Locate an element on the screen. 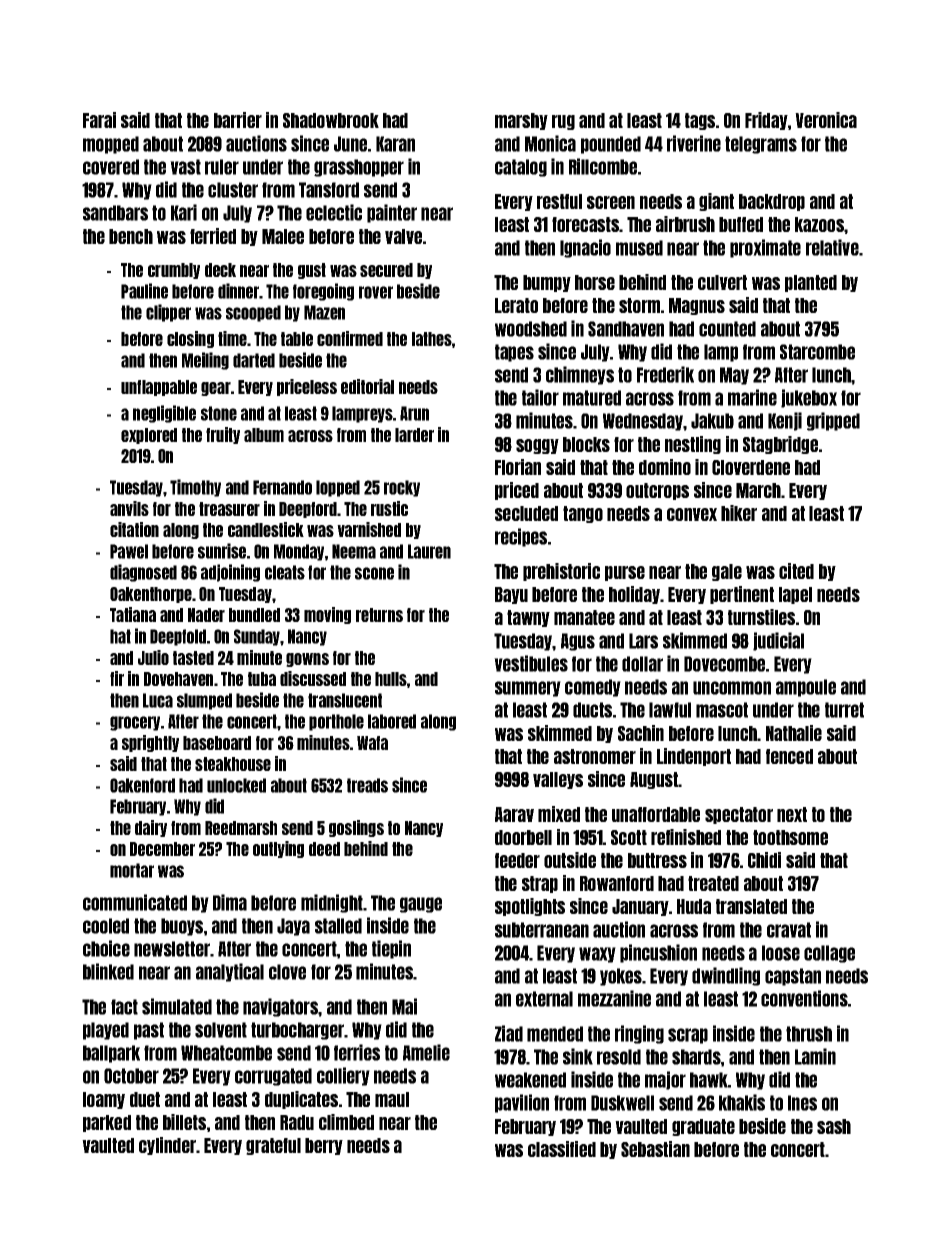 This screenshot has width=952, height=1233. Oakenthorpe is located at coordinates (151, 595).
